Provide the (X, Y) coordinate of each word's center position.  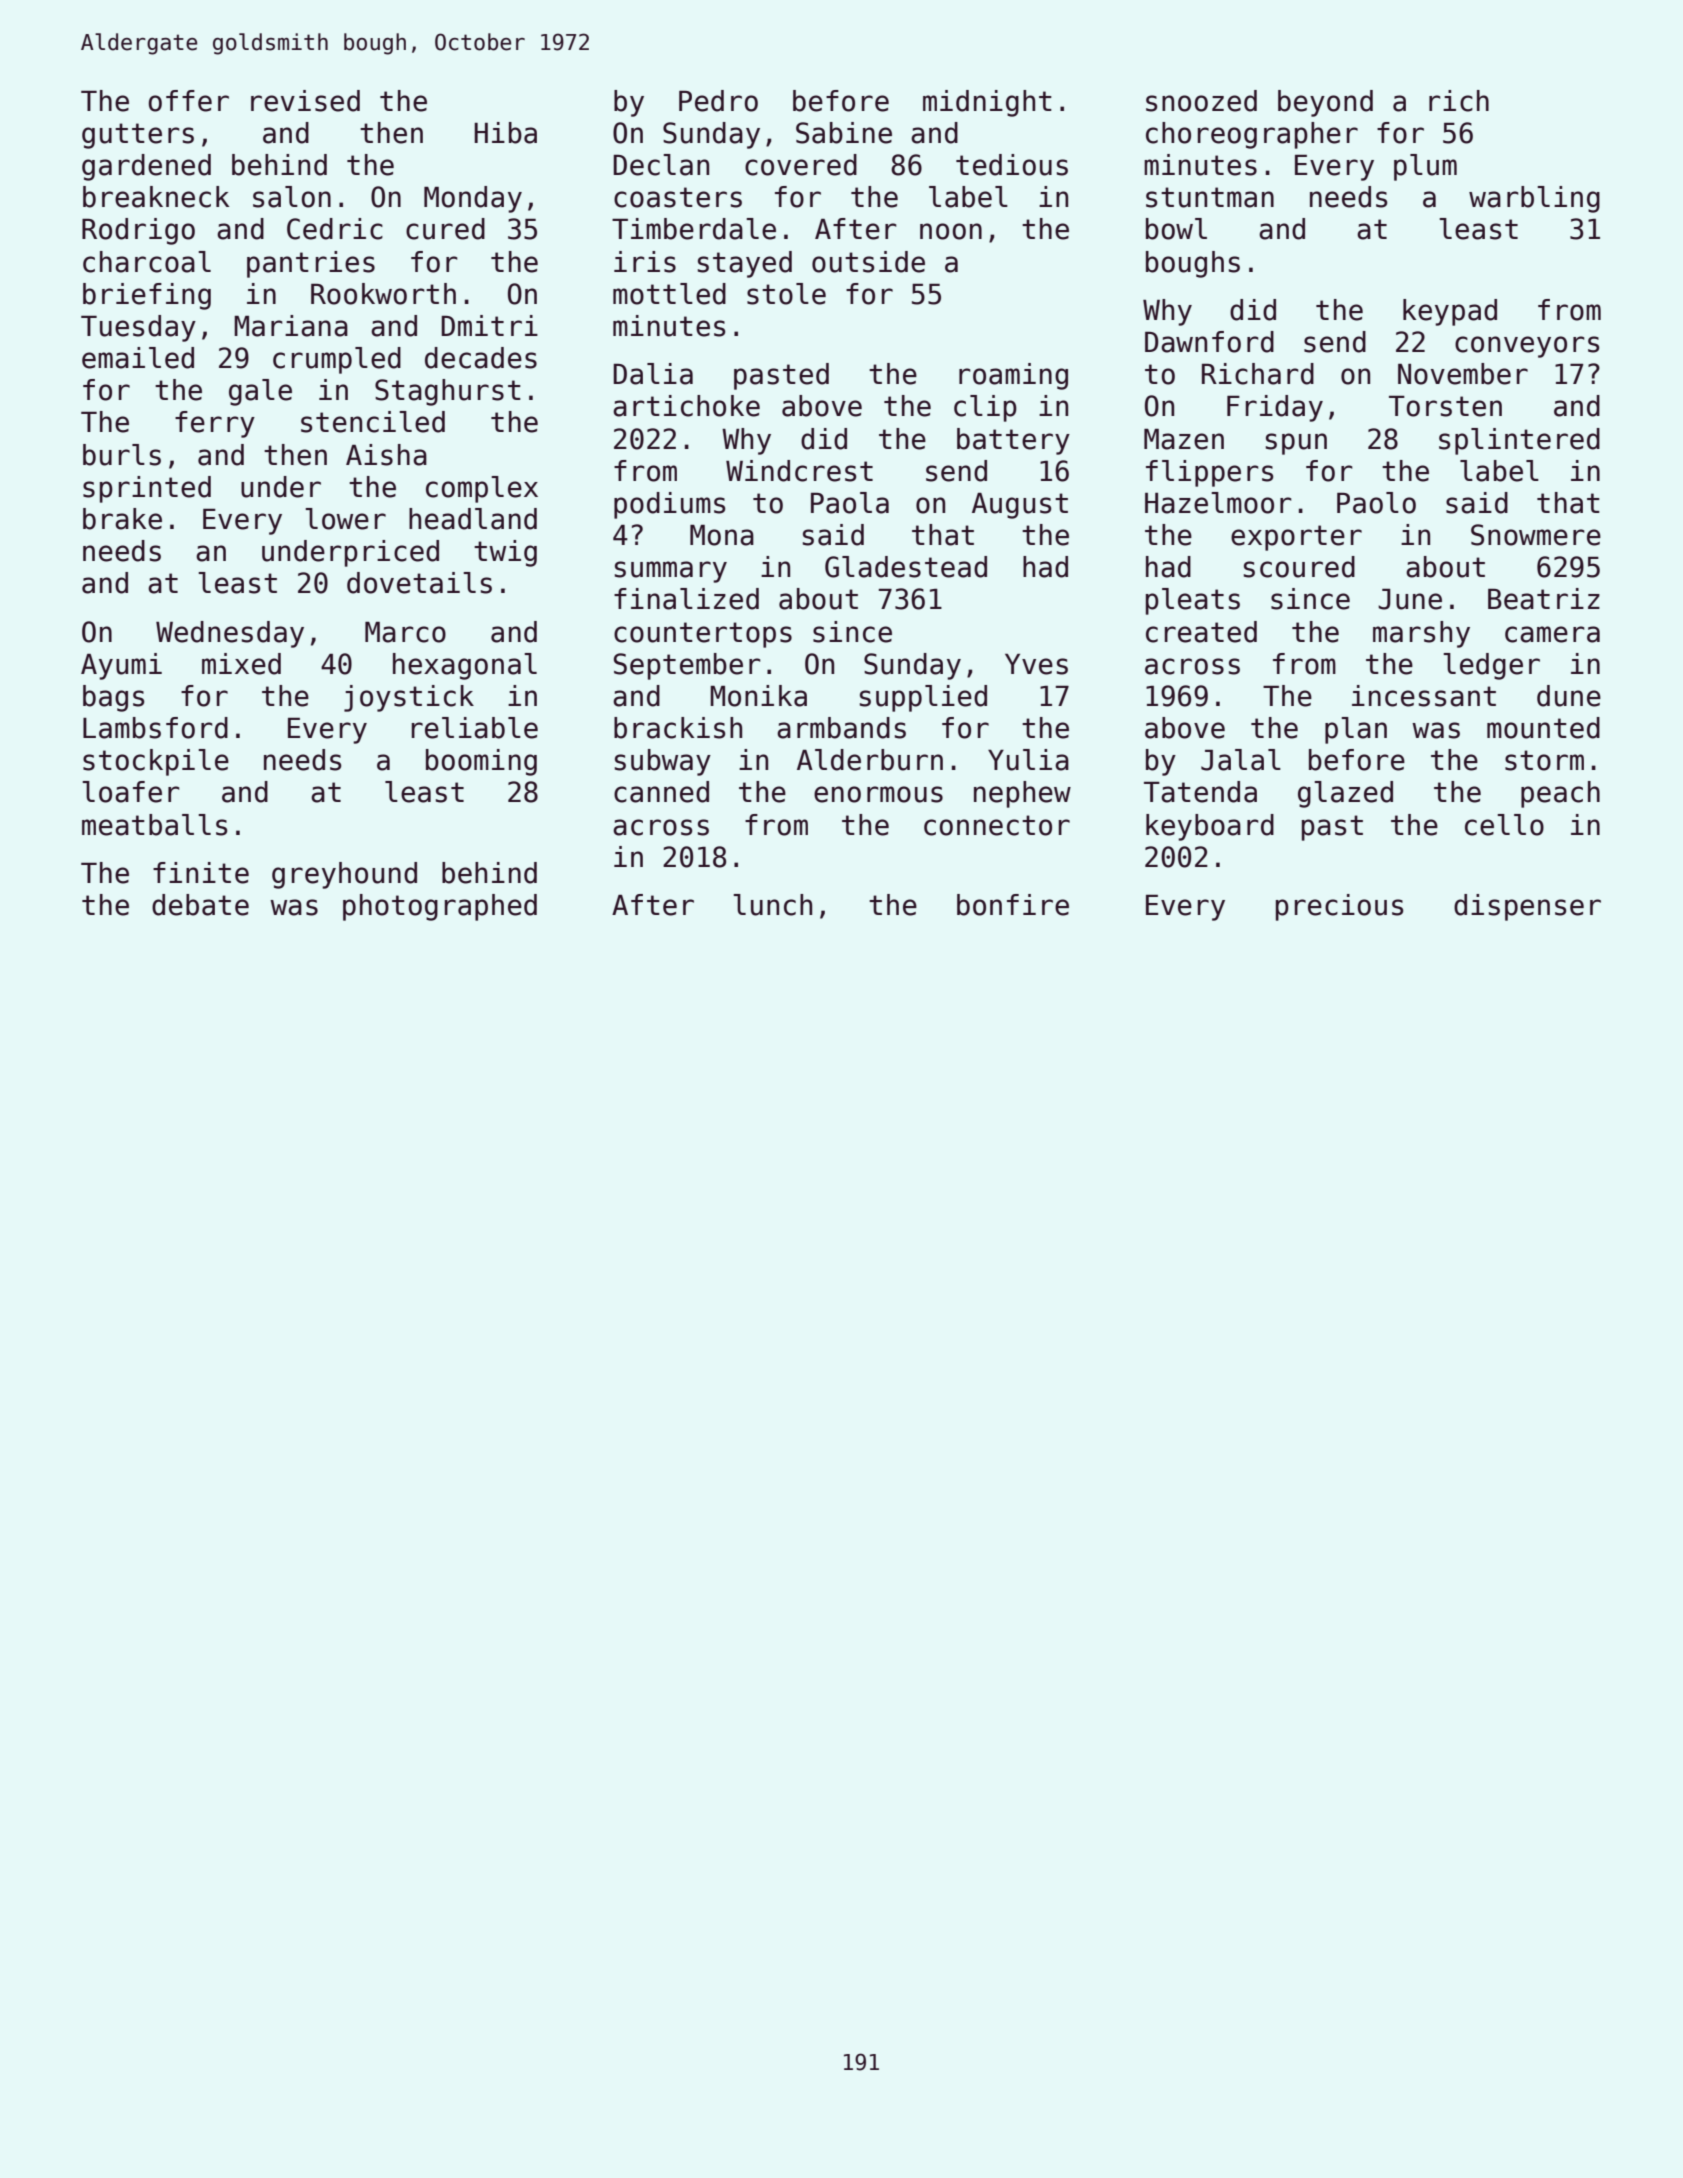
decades (481, 358)
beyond (1325, 103)
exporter (1296, 538)
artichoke (686, 406)
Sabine (844, 133)
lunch (772, 905)
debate (200, 905)
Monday (473, 199)
